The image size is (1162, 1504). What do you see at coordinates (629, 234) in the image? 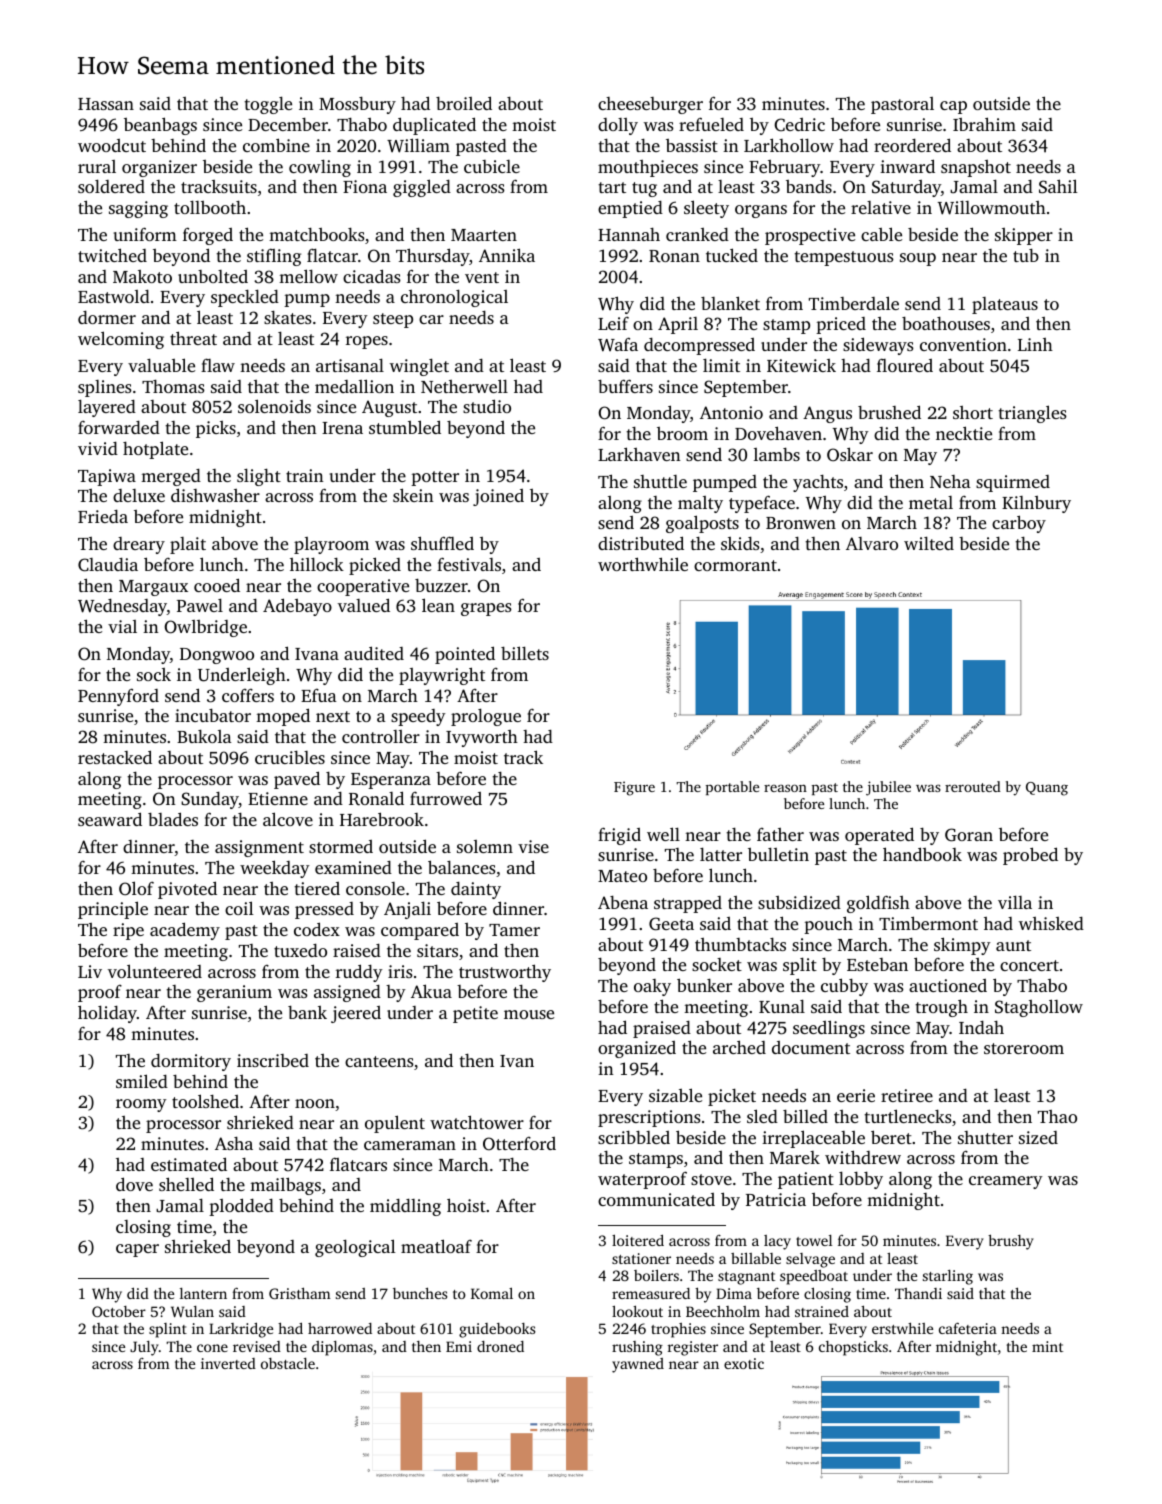
I see `Hannah` at bounding box center [629, 234].
